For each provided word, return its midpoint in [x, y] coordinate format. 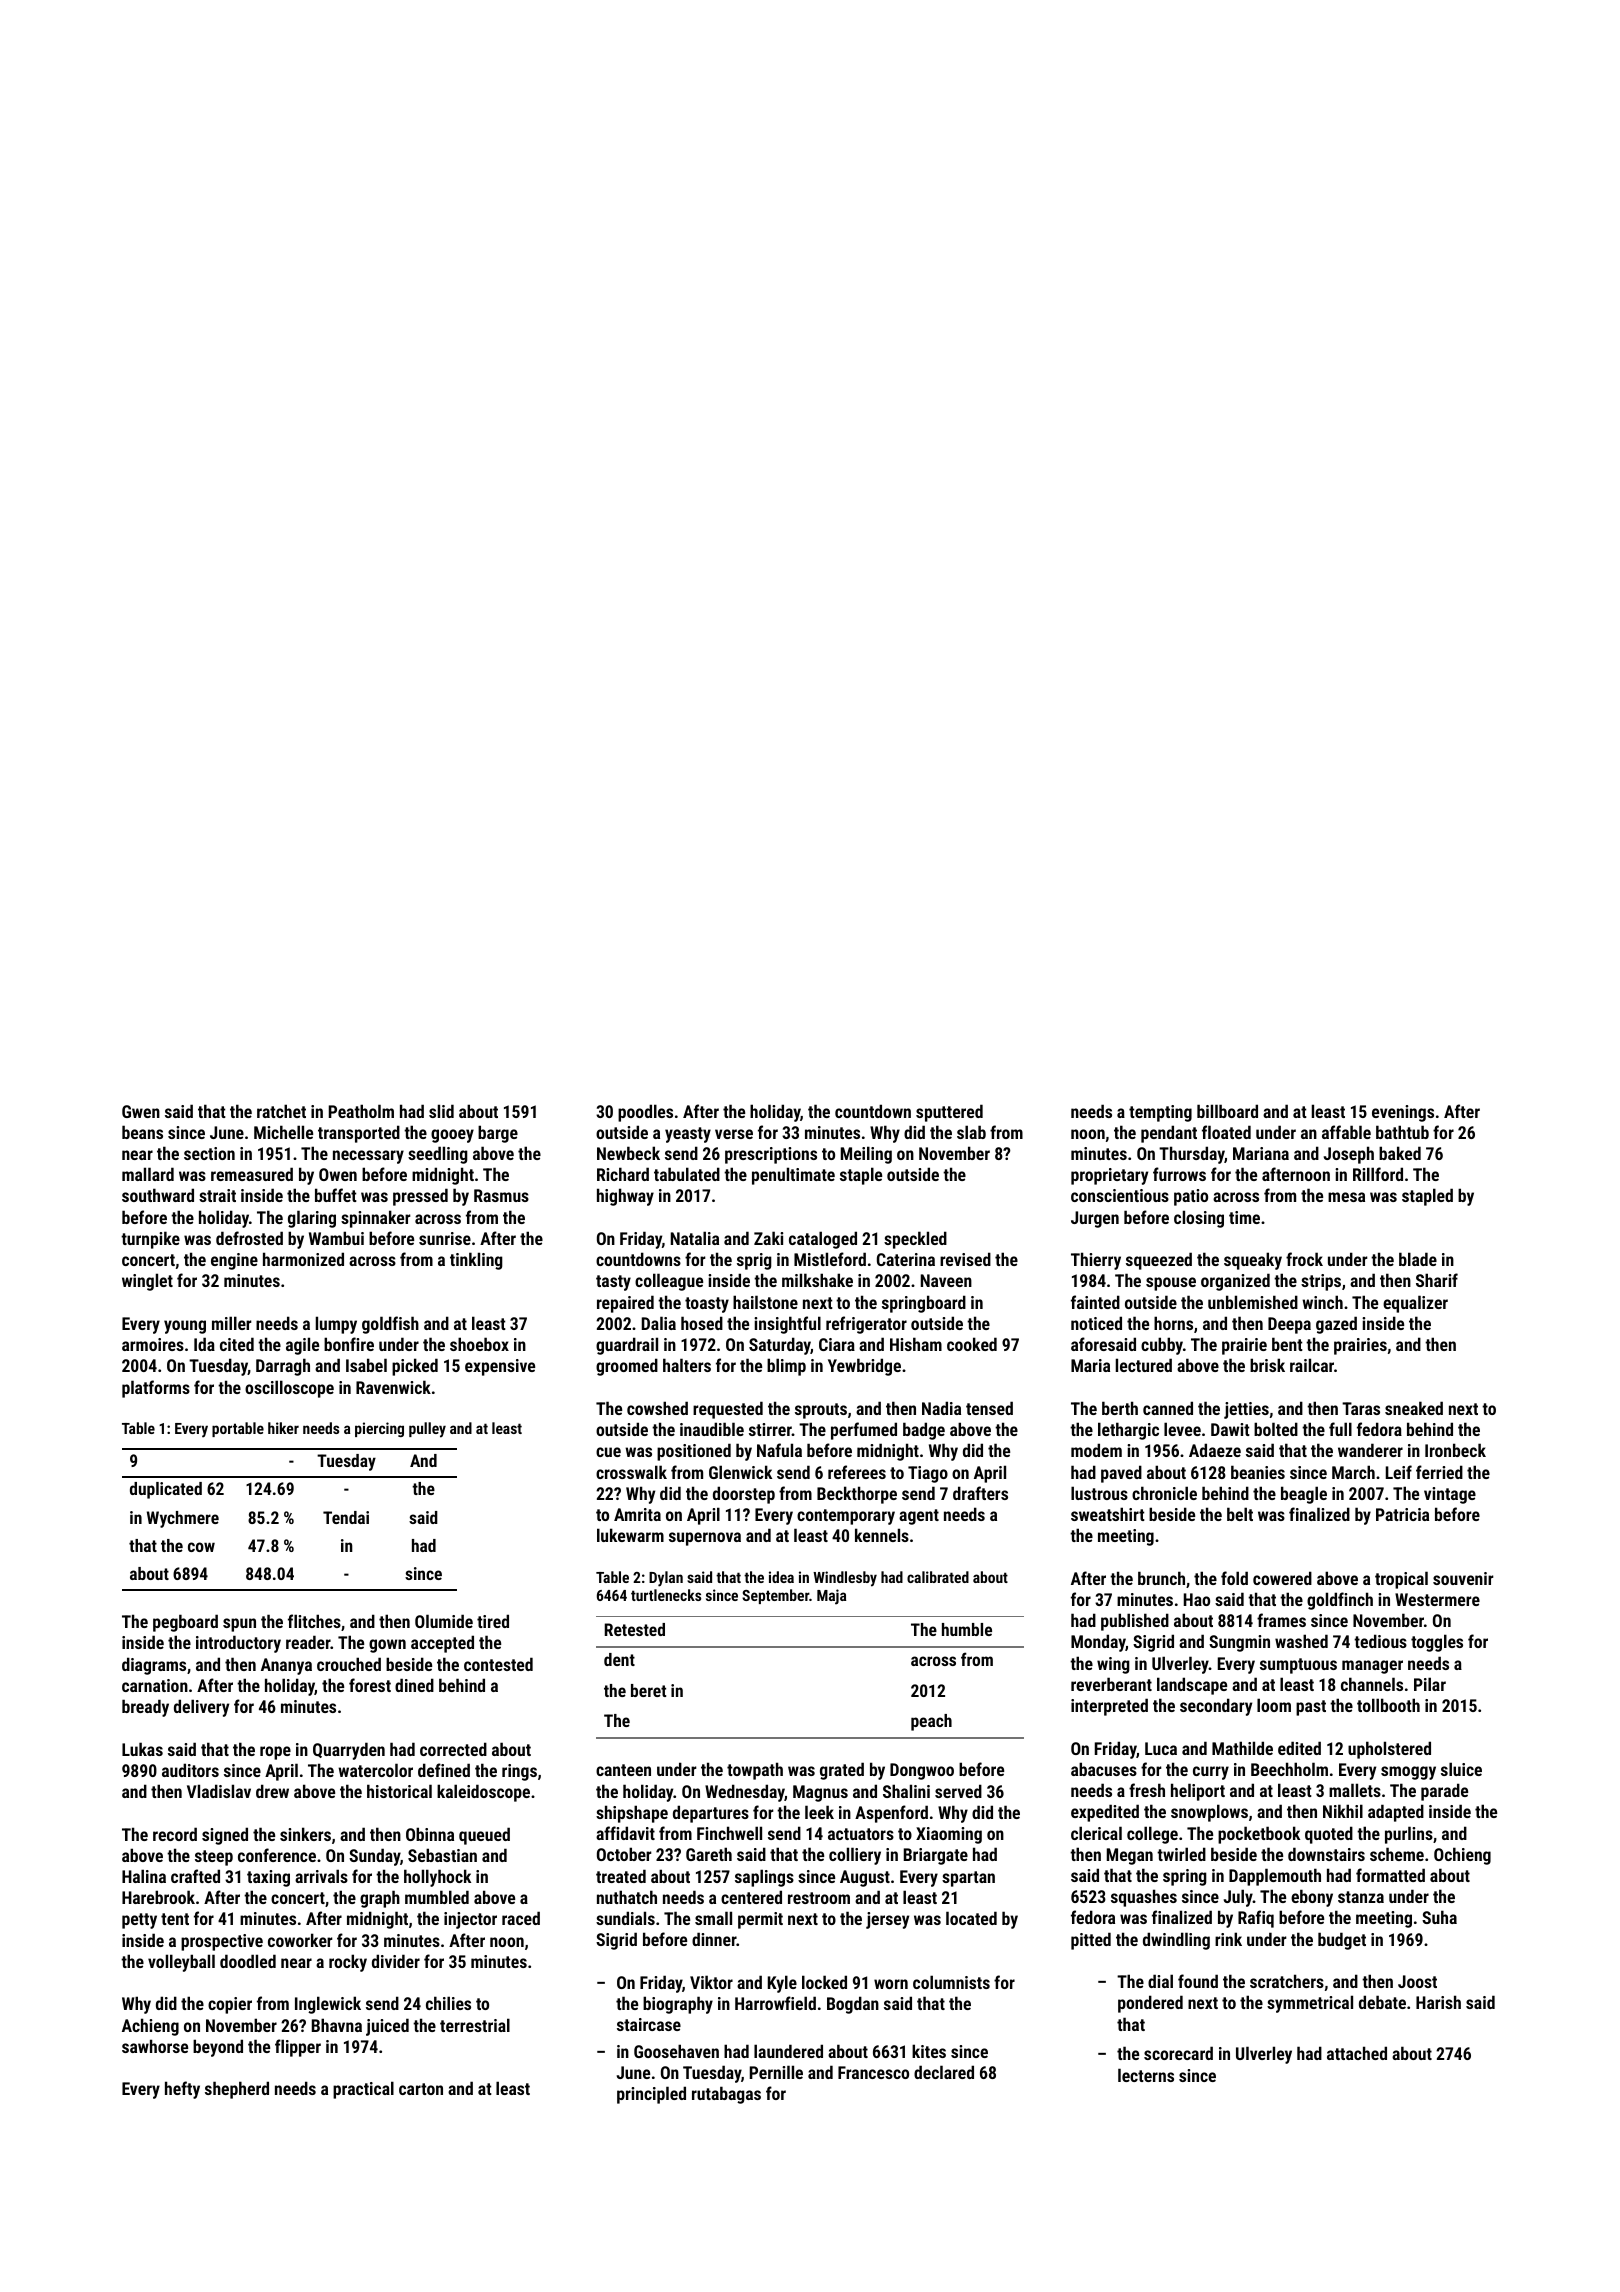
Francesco [873, 2072]
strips [1321, 1282]
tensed [989, 1408]
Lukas [142, 1749]
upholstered [1389, 1750]
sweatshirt [1108, 1514]
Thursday [1192, 1155]
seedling [438, 1155]
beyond [218, 2048]
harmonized [303, 1259]
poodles [645, 1113]
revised [965, 1259]
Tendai [346, 1517]
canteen [623, 1770]
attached [1357, 2053]
